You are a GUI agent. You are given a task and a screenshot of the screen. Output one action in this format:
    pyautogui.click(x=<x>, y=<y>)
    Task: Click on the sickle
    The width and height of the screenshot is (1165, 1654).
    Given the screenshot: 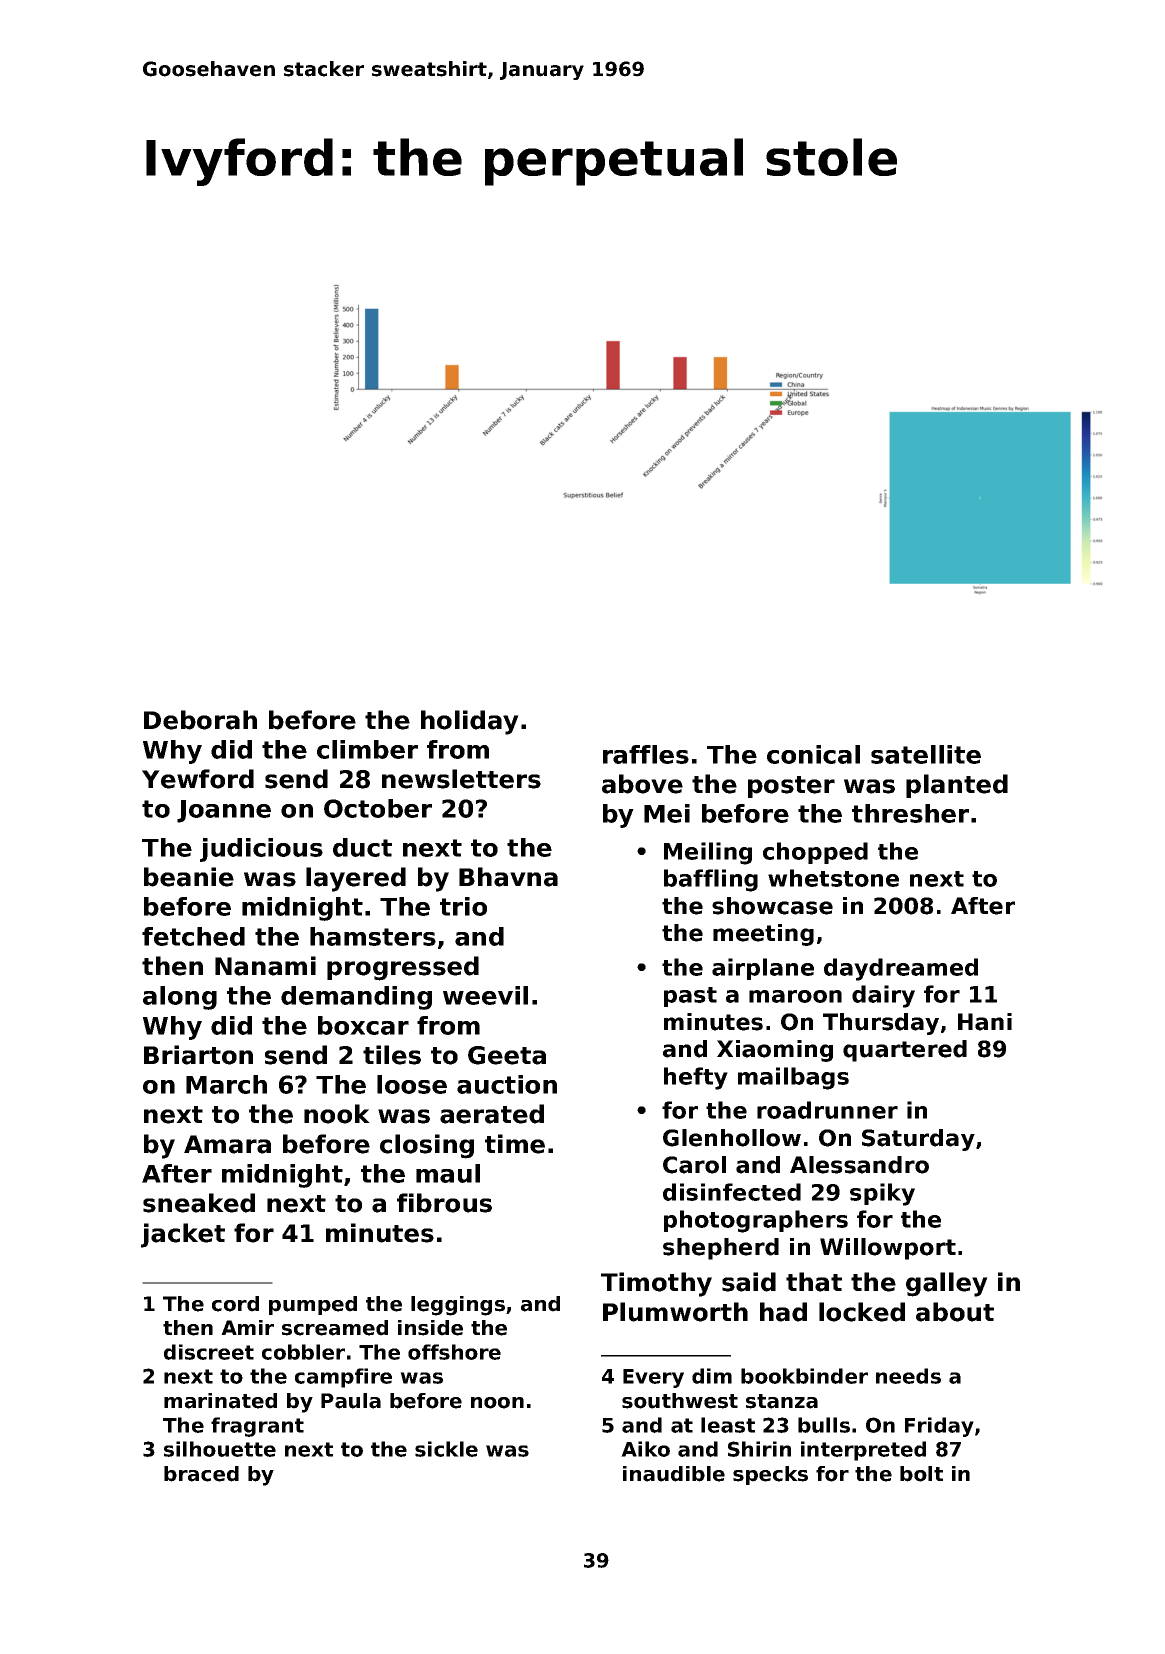 What is the action you would take?
    pyautogui.click(x=446, y=1449)
